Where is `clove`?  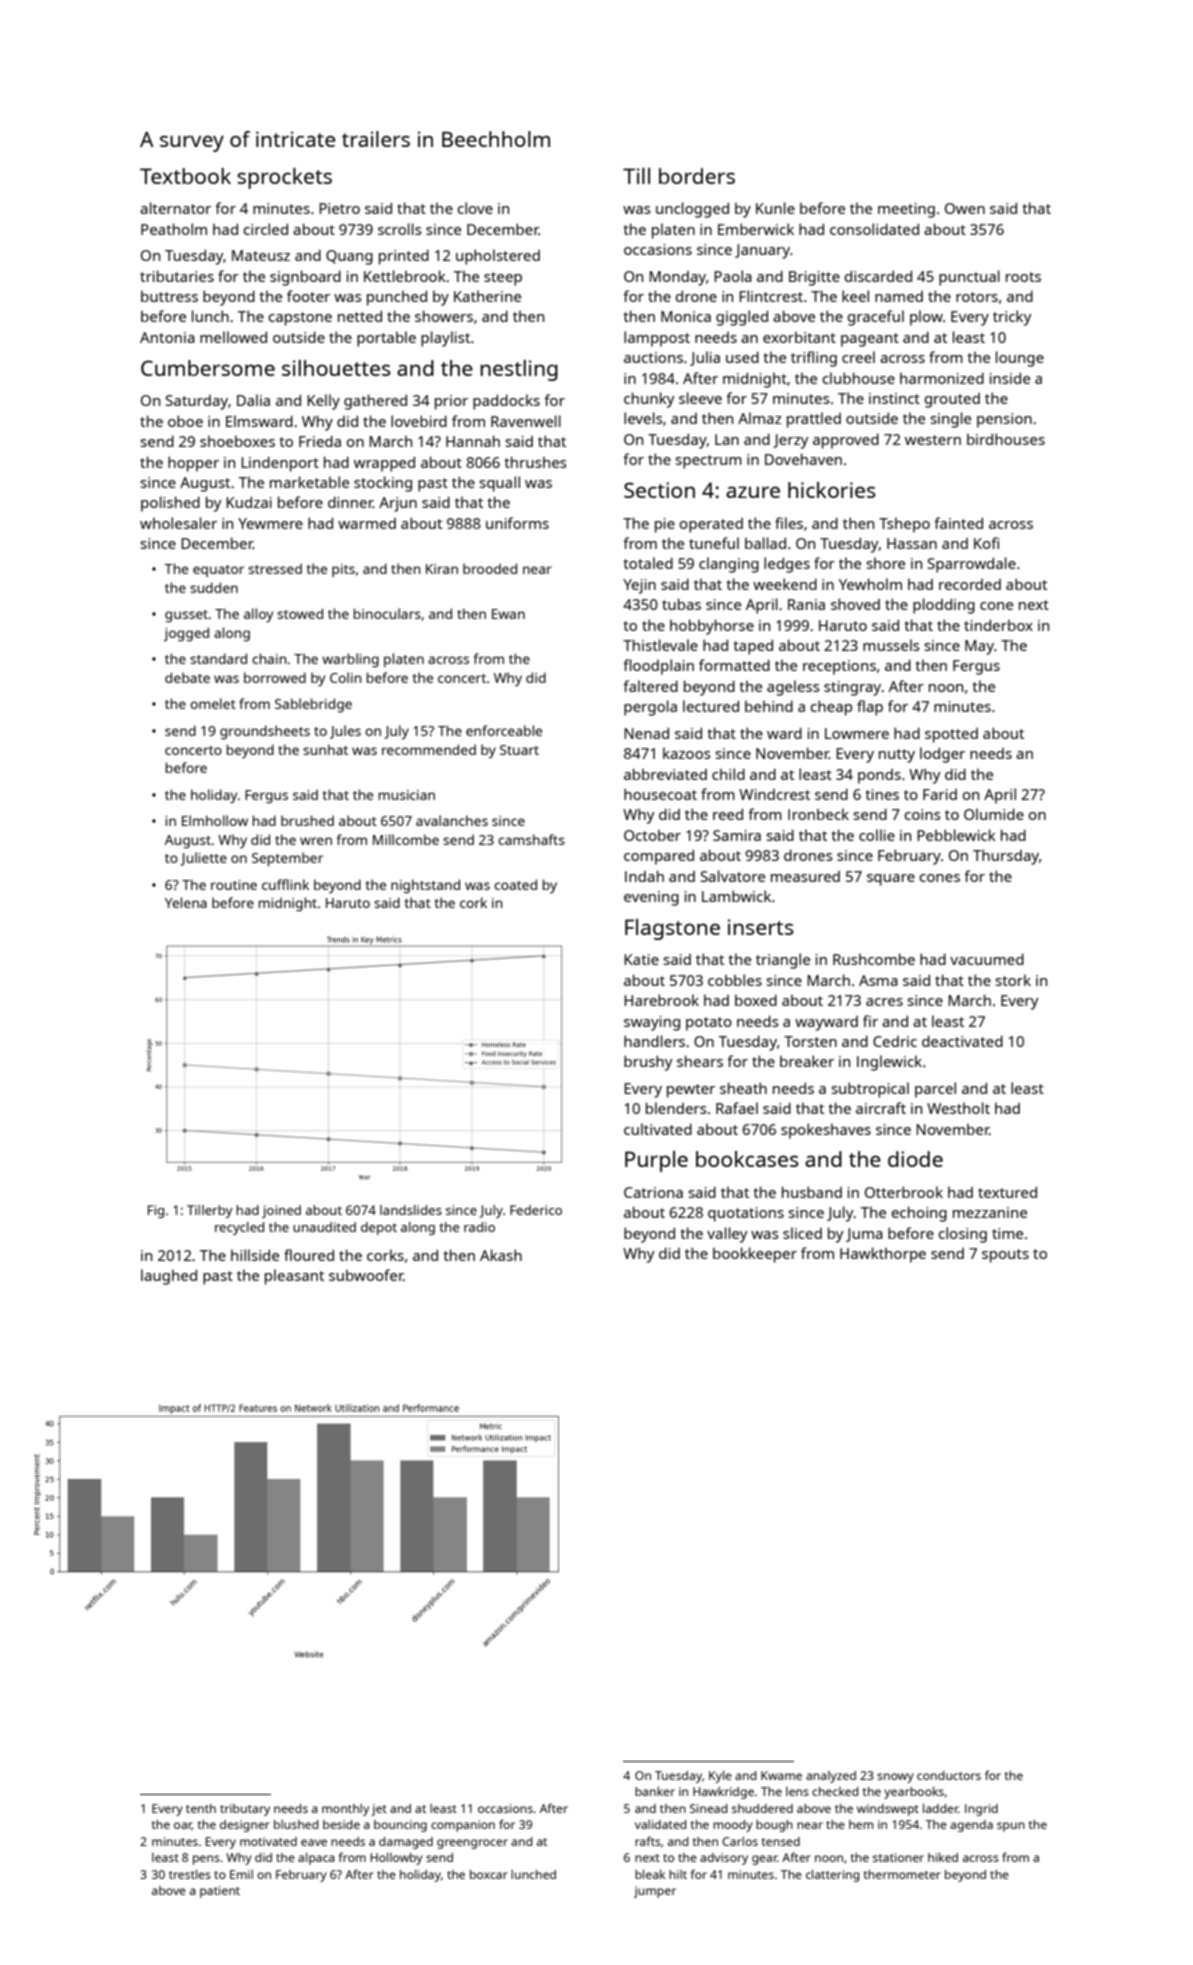
clove is located at coordinates (475, 208).
